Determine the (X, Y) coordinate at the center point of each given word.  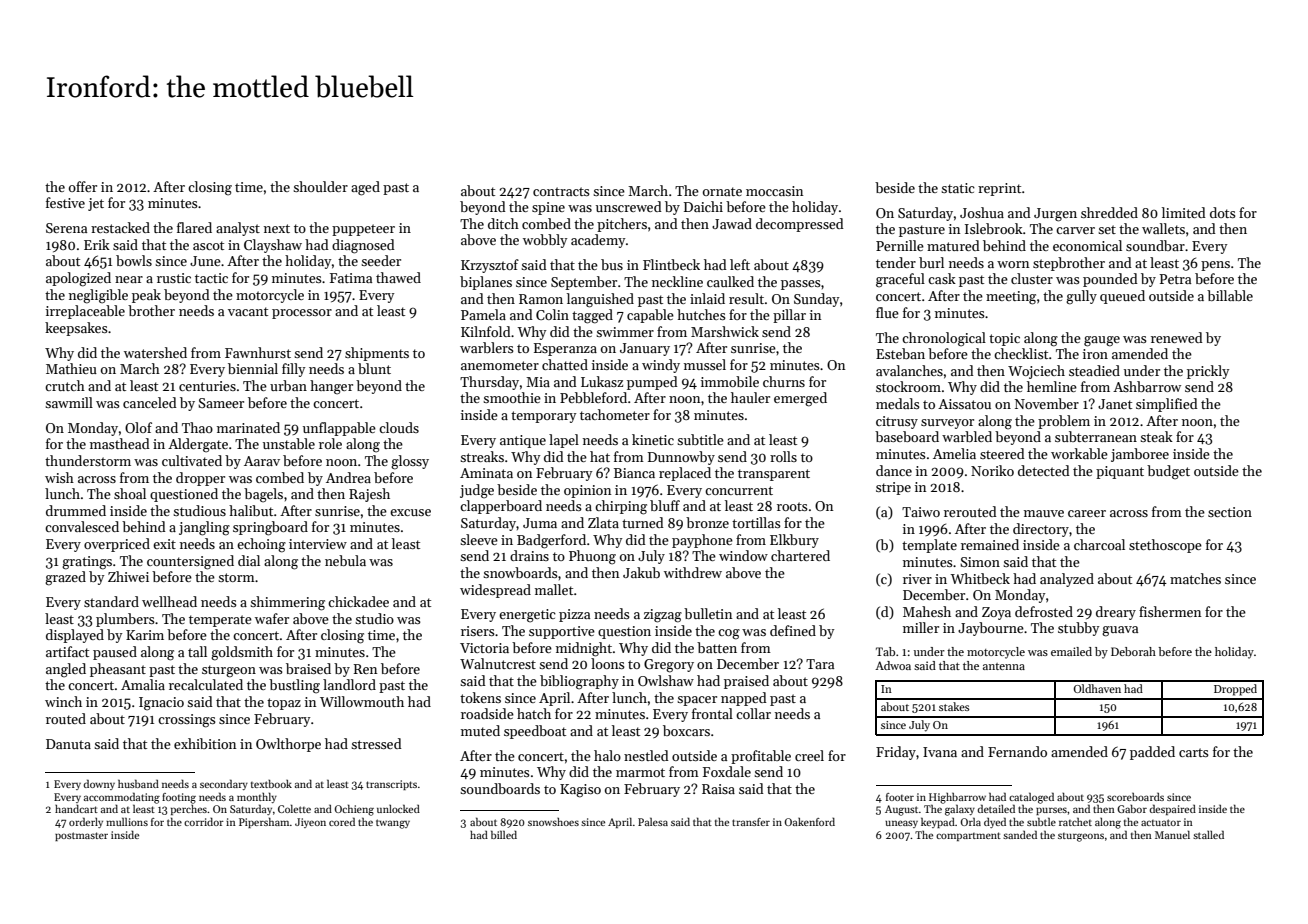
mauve (1044, 513)
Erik (97, 244)
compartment (968, 836)
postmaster (81, 836)
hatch (534, 713)
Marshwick (725, 331)
